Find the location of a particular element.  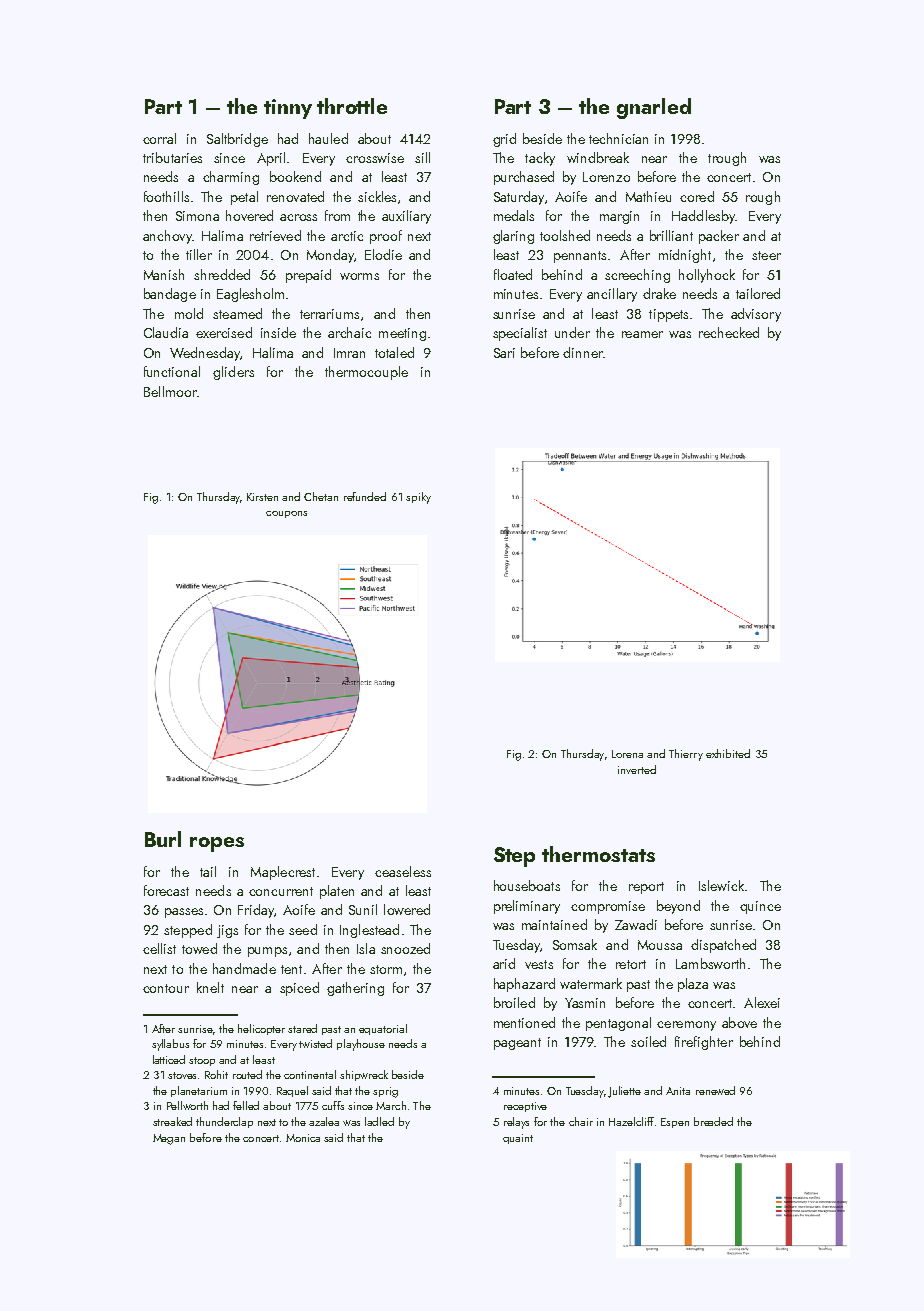

Monica is located at coordinates (303, 1138).
